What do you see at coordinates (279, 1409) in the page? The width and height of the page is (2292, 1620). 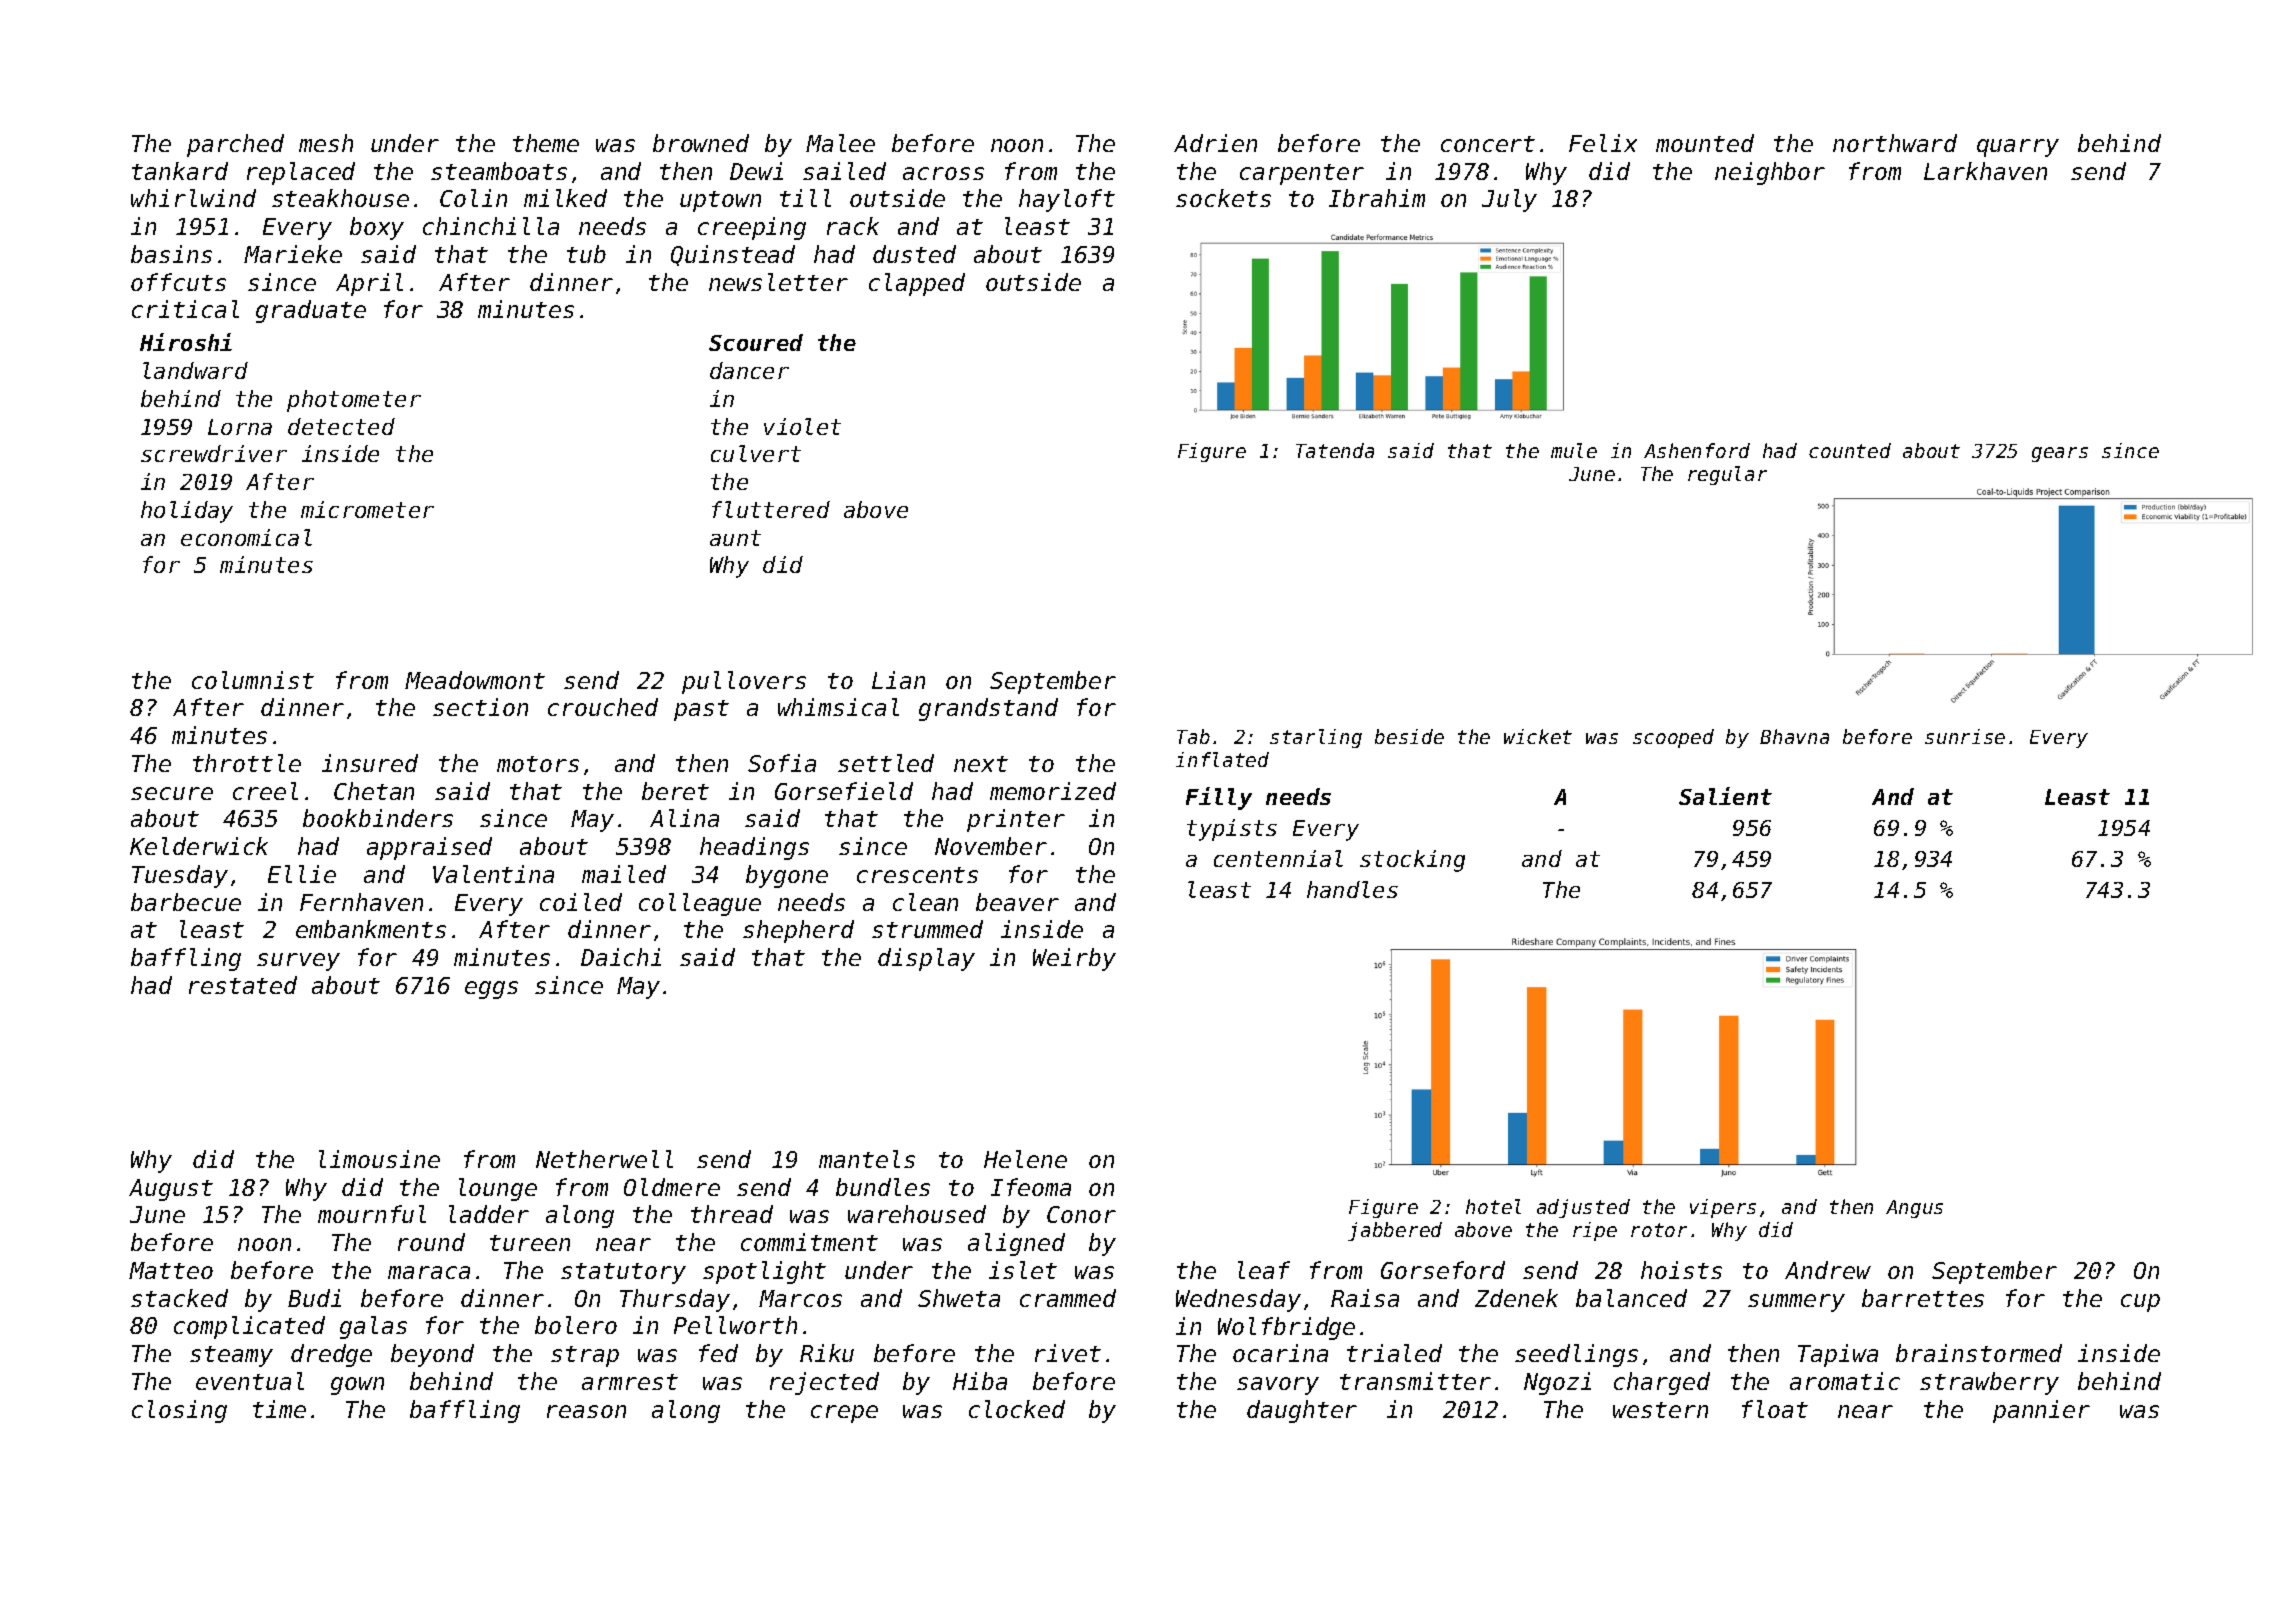 I see `time` at bounding box center [279, 1409].
